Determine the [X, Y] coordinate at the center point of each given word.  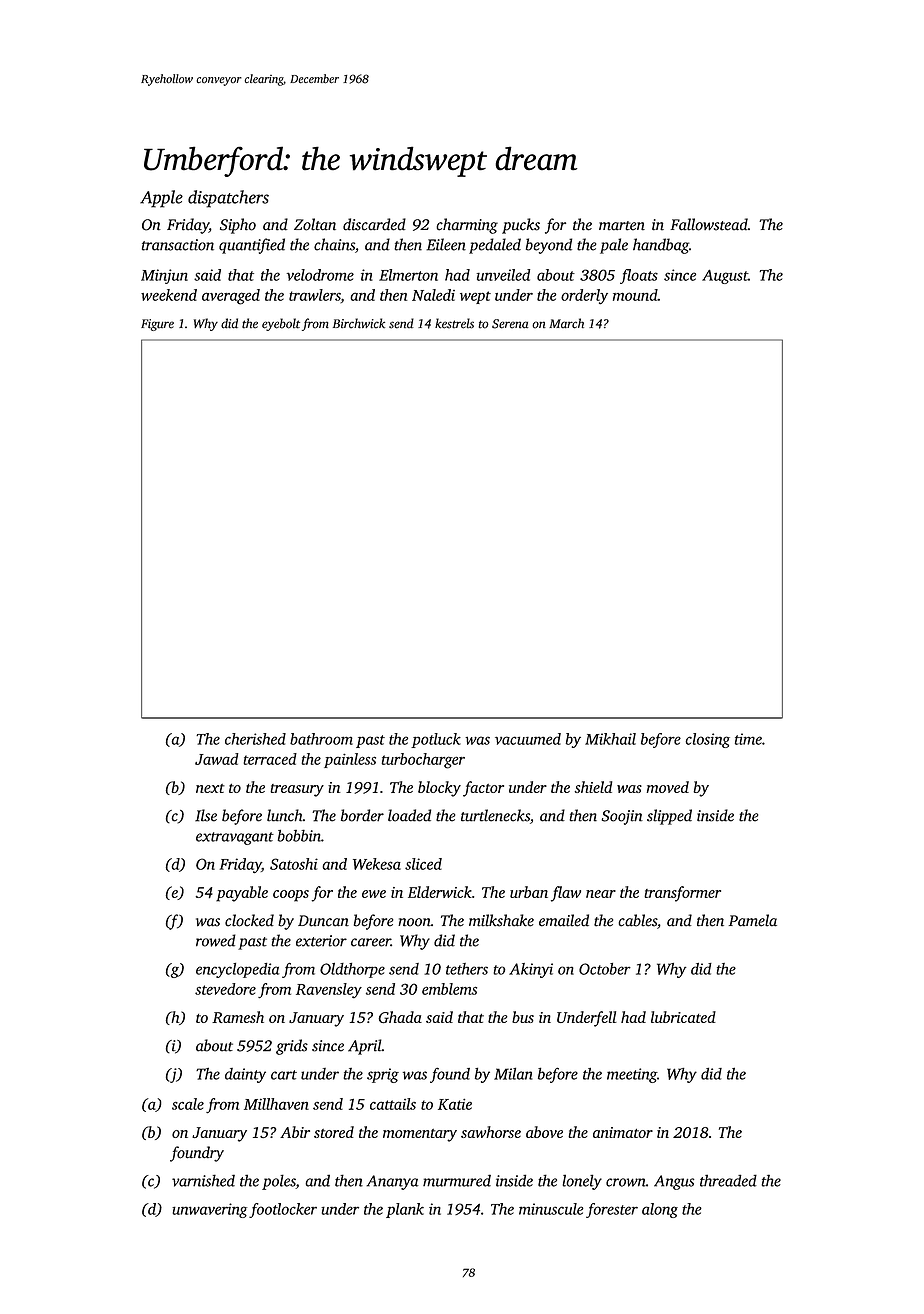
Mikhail [610, 739]
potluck [436, 740]
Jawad [217, 759]
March [566, 323]
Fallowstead [709, 224]
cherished [255, 739]
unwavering [209, 1210]
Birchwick [359, 323]
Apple [161, 199]
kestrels [454, 323]
